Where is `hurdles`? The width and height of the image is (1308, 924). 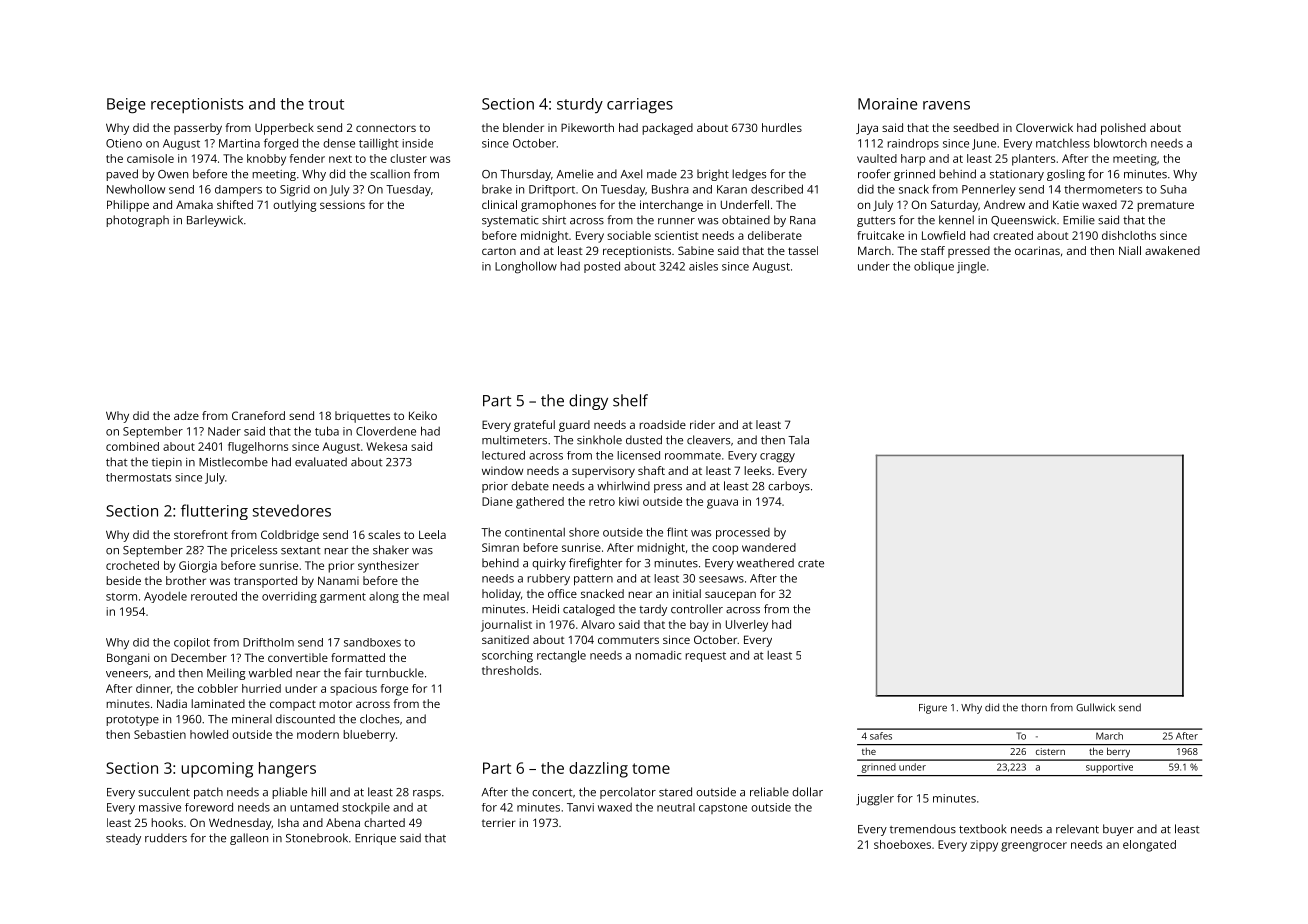 hurdles is located at coordinates (782, 127).
